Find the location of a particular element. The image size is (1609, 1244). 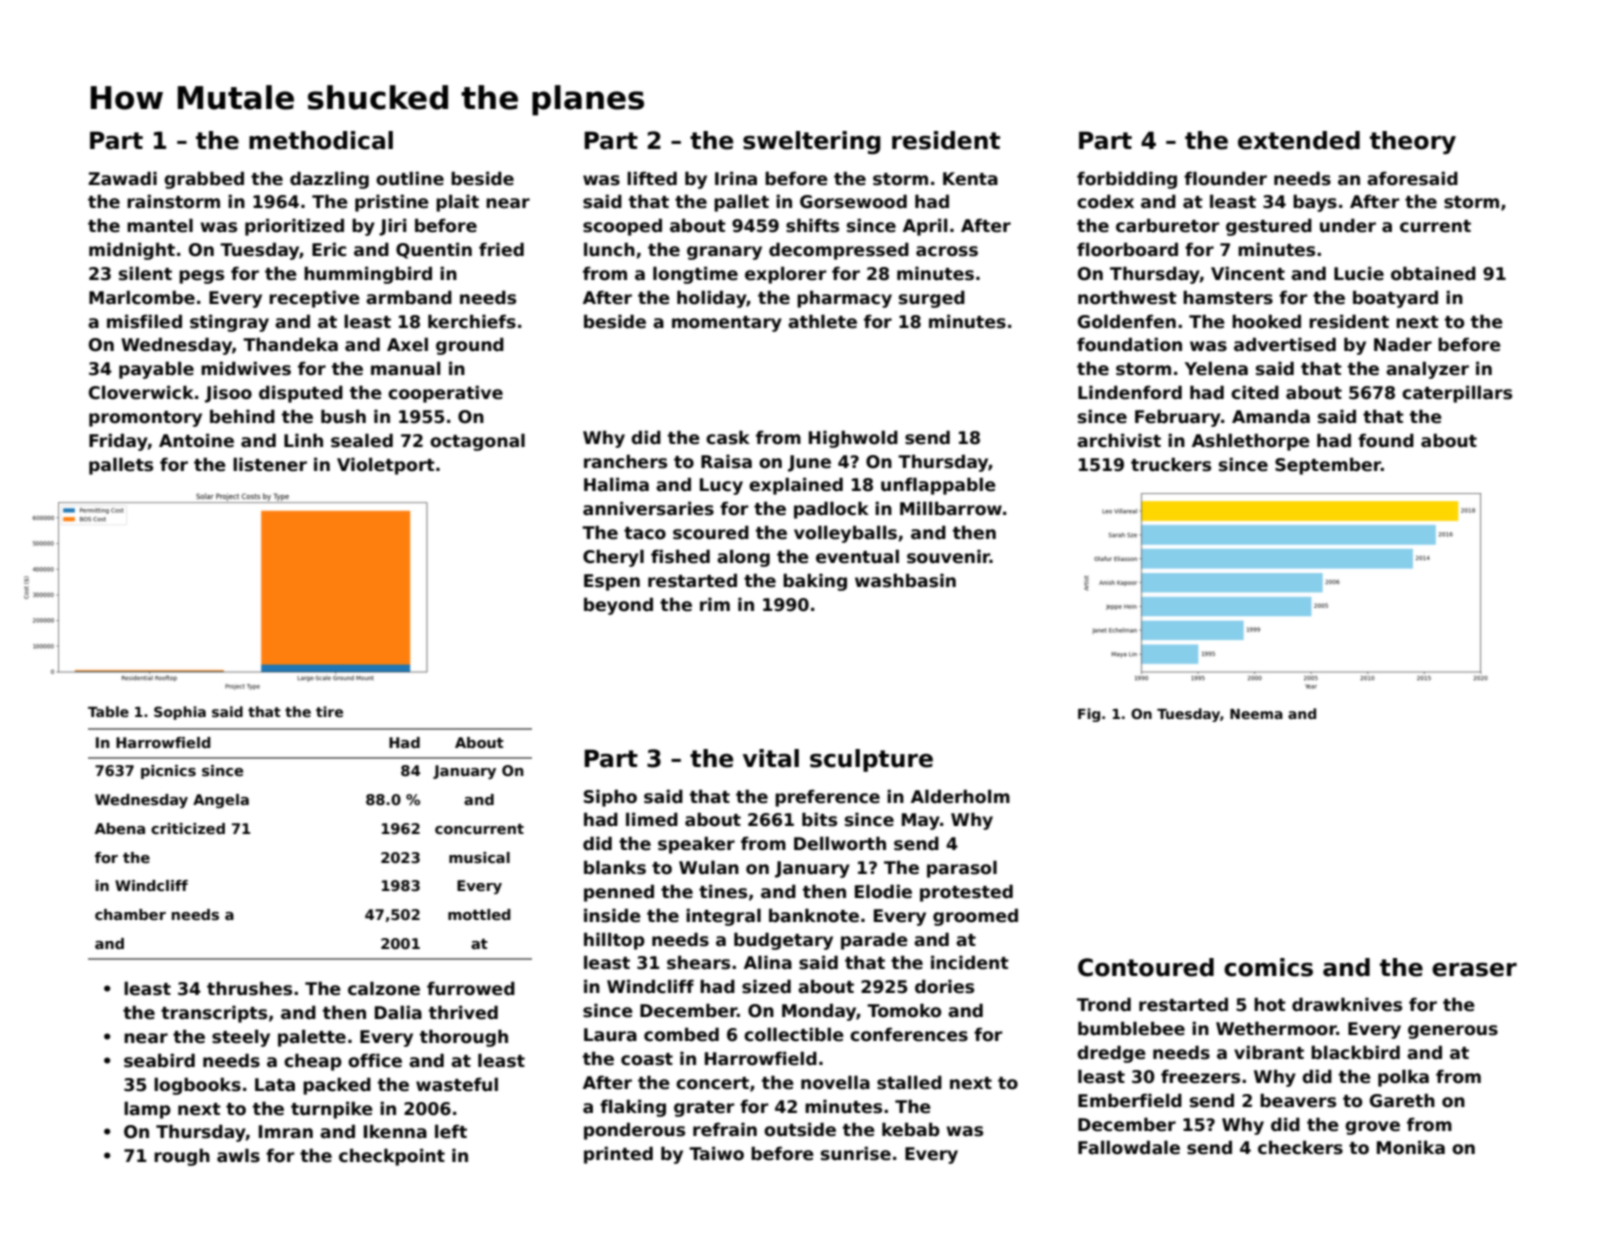

truckers is located at coordinates (1171, 464).
